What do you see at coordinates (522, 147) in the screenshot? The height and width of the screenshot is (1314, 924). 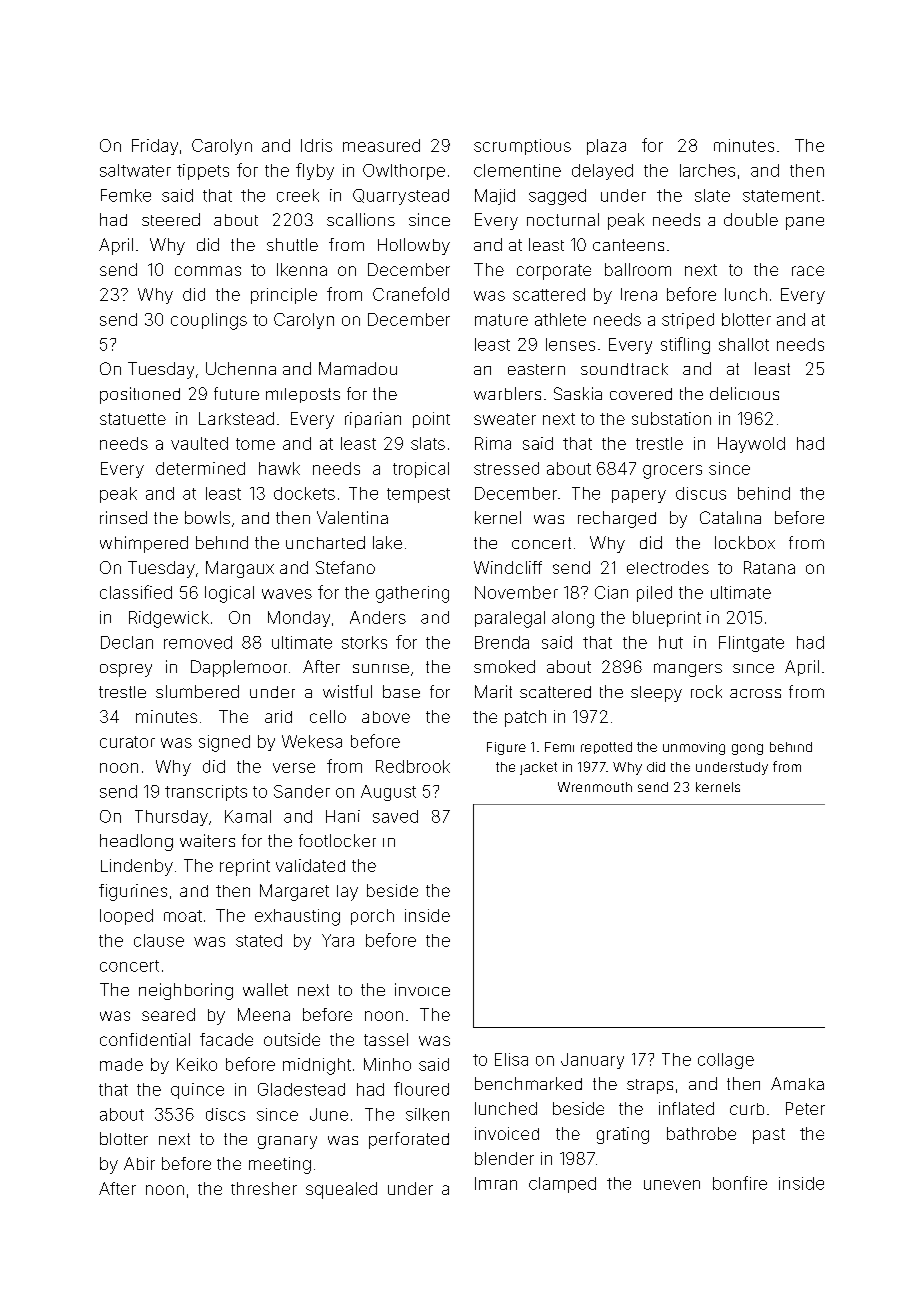 I see `scrumptious` at bounding box center [522, 147].
